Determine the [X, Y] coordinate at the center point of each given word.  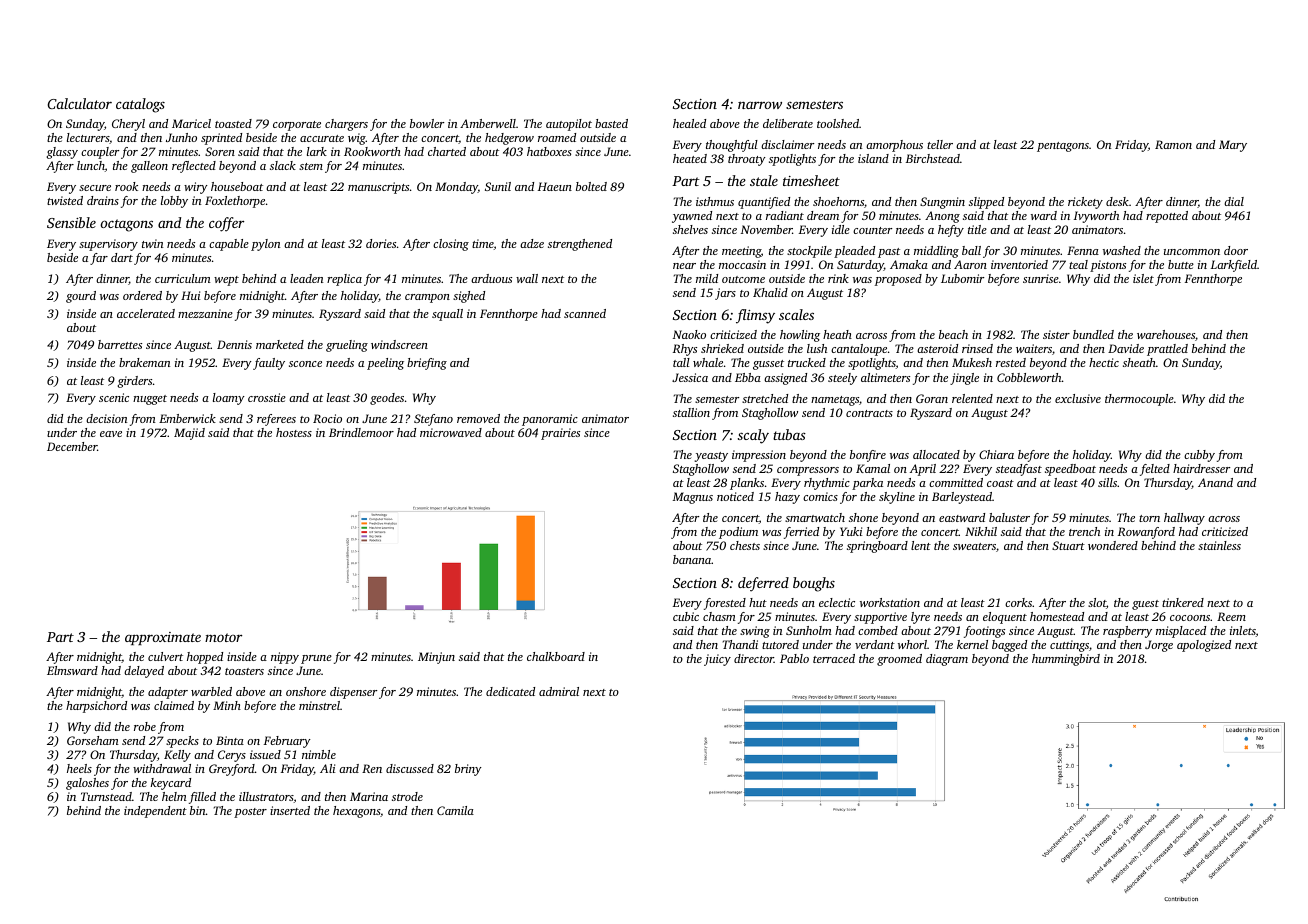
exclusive [1078, 398]
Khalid [770, 292]
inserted [290, 810]
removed [478, 418]
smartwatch [815, 517]
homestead [1057, 616]
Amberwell [488, 123]
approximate [163, 638]
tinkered [1183, 602]
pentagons [1063, 147]
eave [111, 434]
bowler [427, 123]
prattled [1167, 350]
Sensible [71, 222]
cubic [686, 616]
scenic [114, 397]
